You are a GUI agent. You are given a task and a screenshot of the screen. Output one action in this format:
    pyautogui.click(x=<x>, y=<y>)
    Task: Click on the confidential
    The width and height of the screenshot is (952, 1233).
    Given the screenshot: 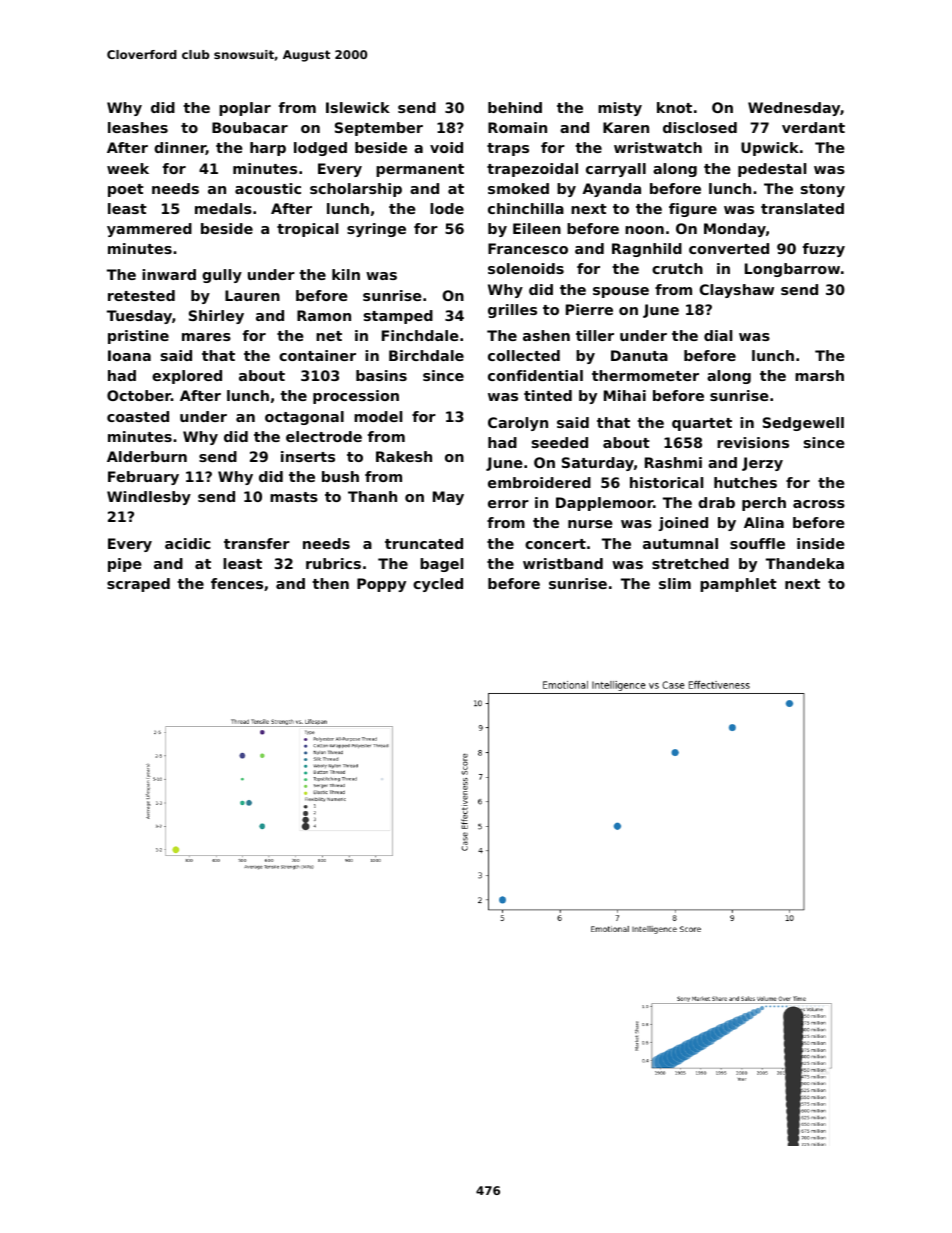 What is the action you would take?
    pyautogui.click(x=535, y=375)
